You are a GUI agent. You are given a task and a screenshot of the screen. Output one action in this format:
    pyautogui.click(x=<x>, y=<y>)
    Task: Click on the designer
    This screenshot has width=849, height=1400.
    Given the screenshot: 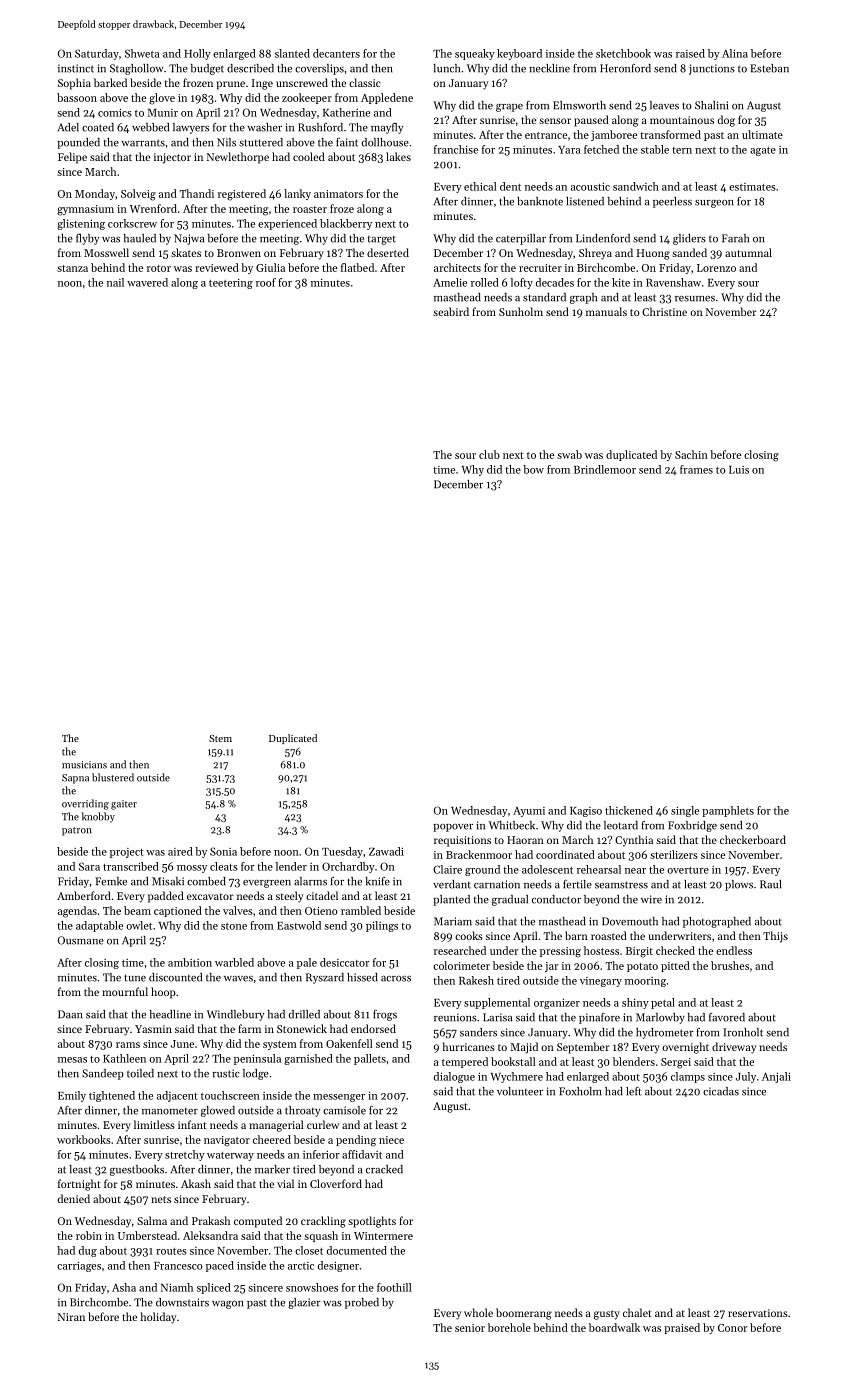 What is the action you would take?
    pyautogui.click(x=338, y=1266)
